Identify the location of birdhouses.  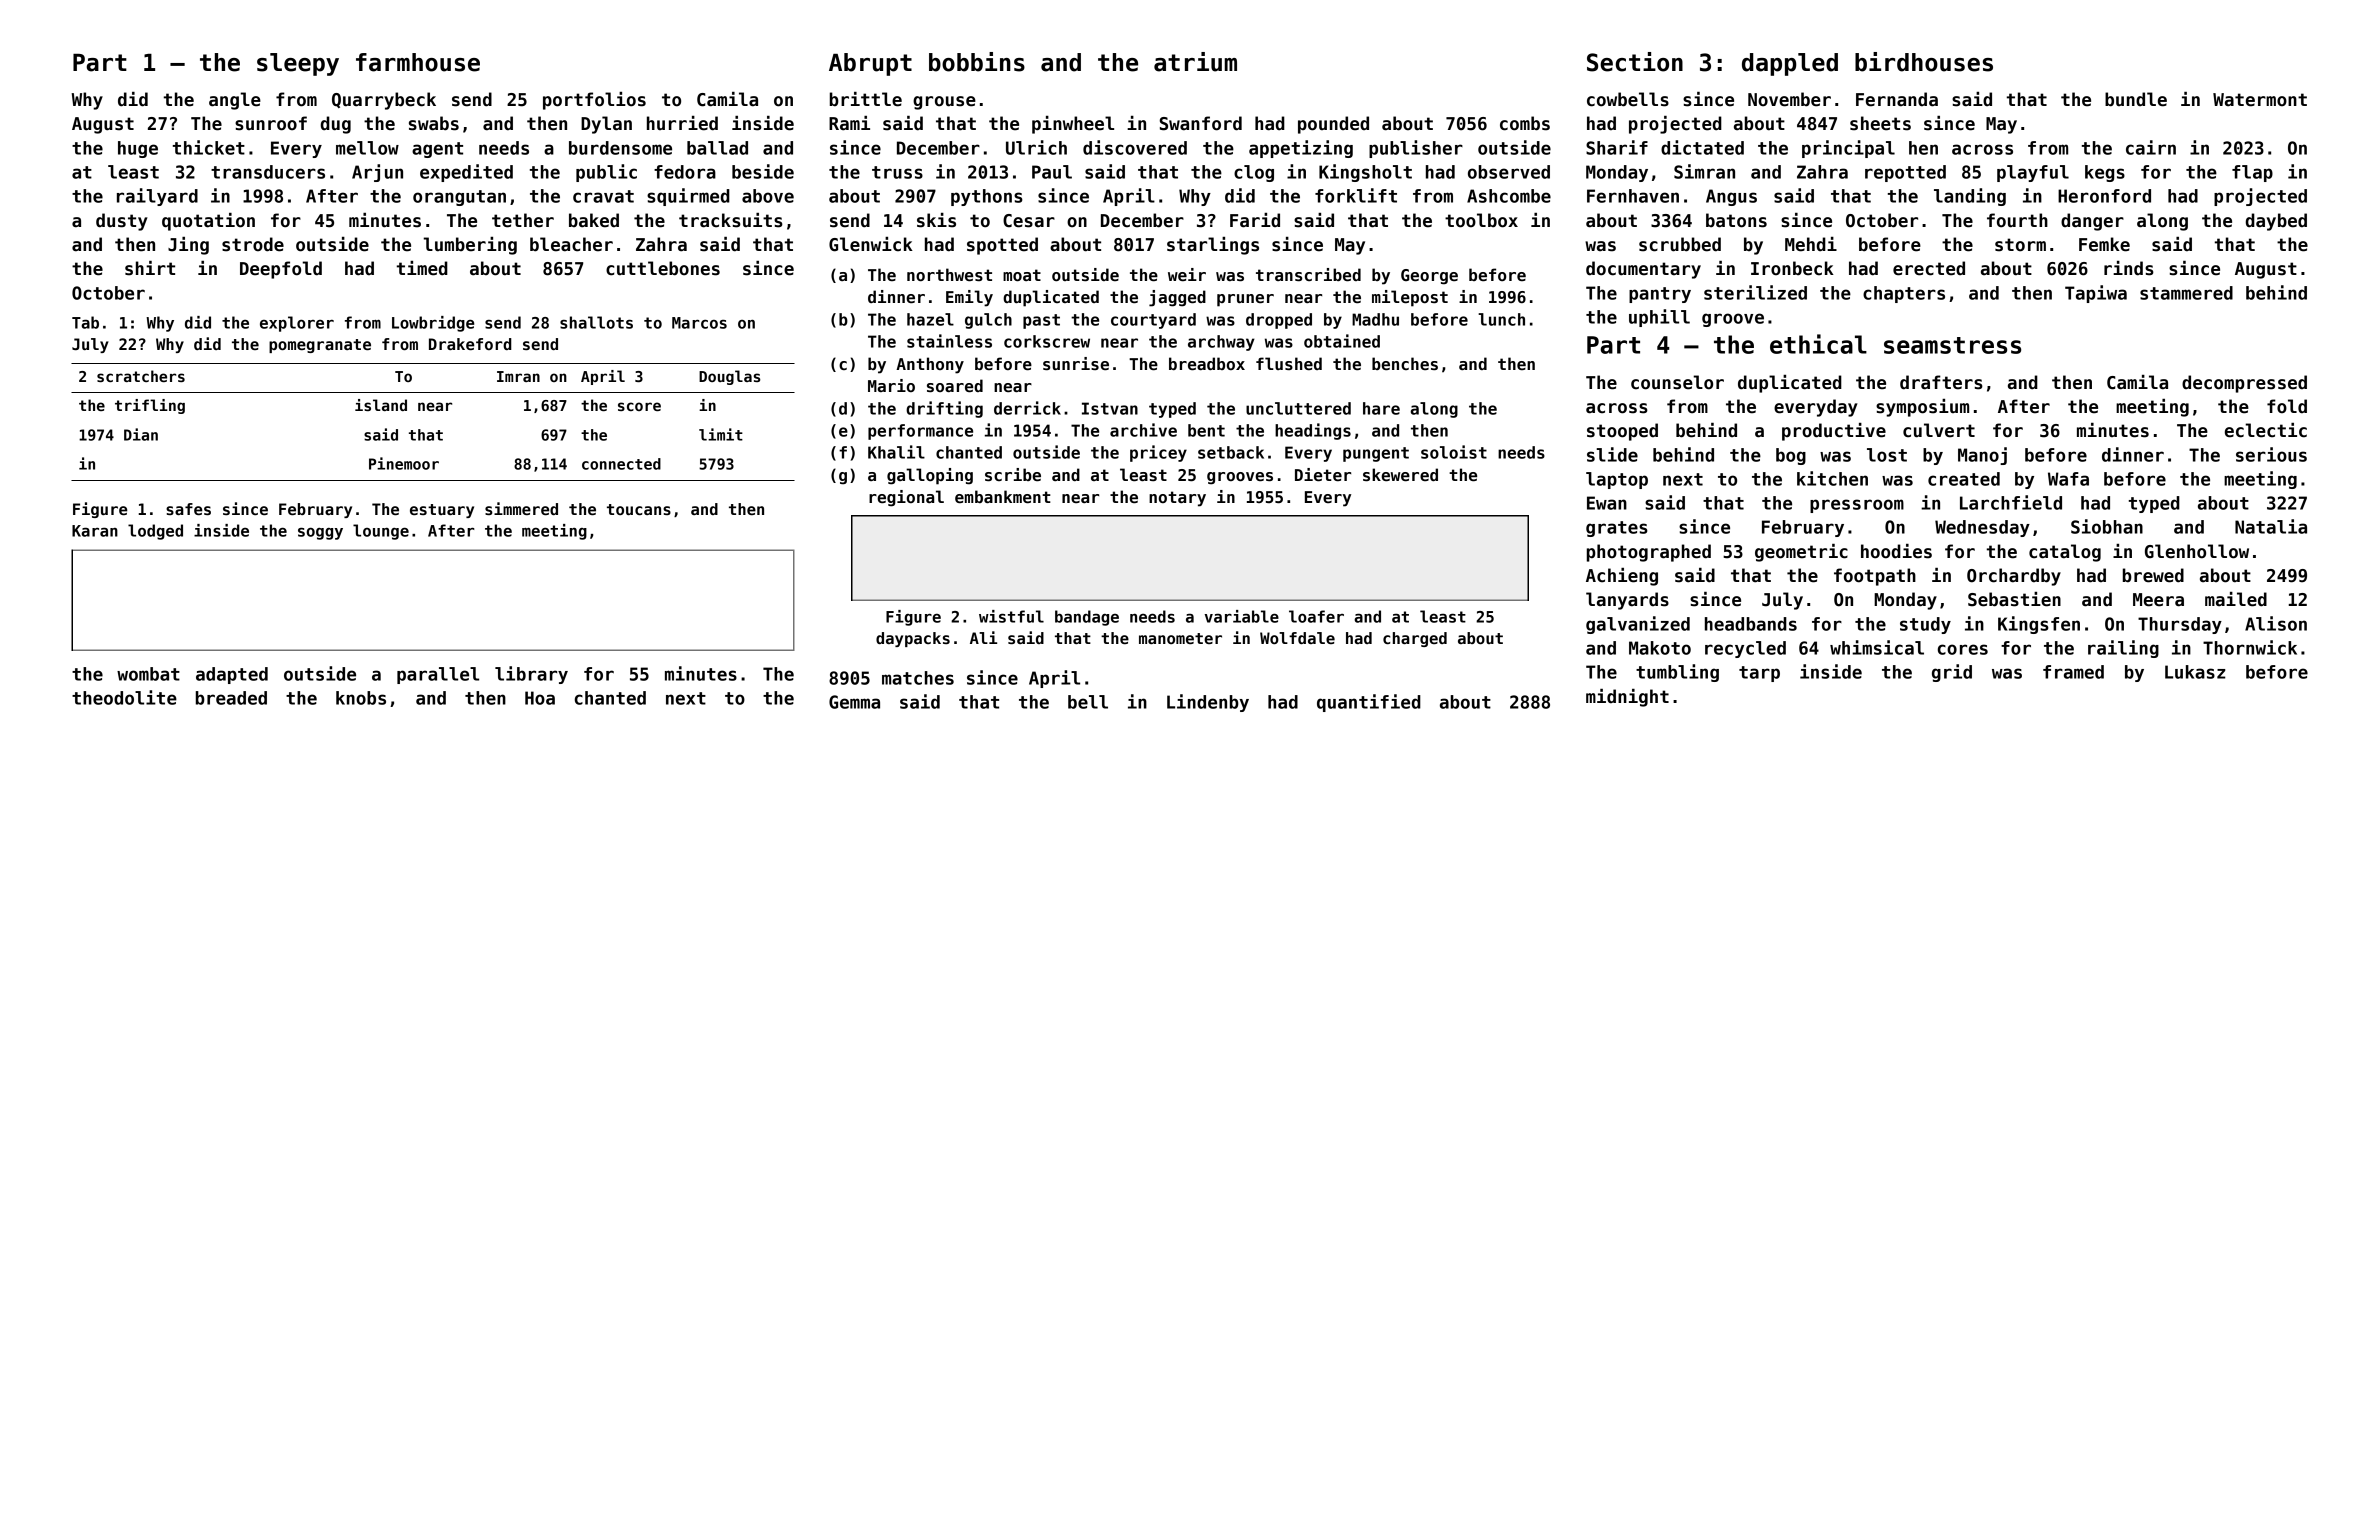
(1924, 62).
